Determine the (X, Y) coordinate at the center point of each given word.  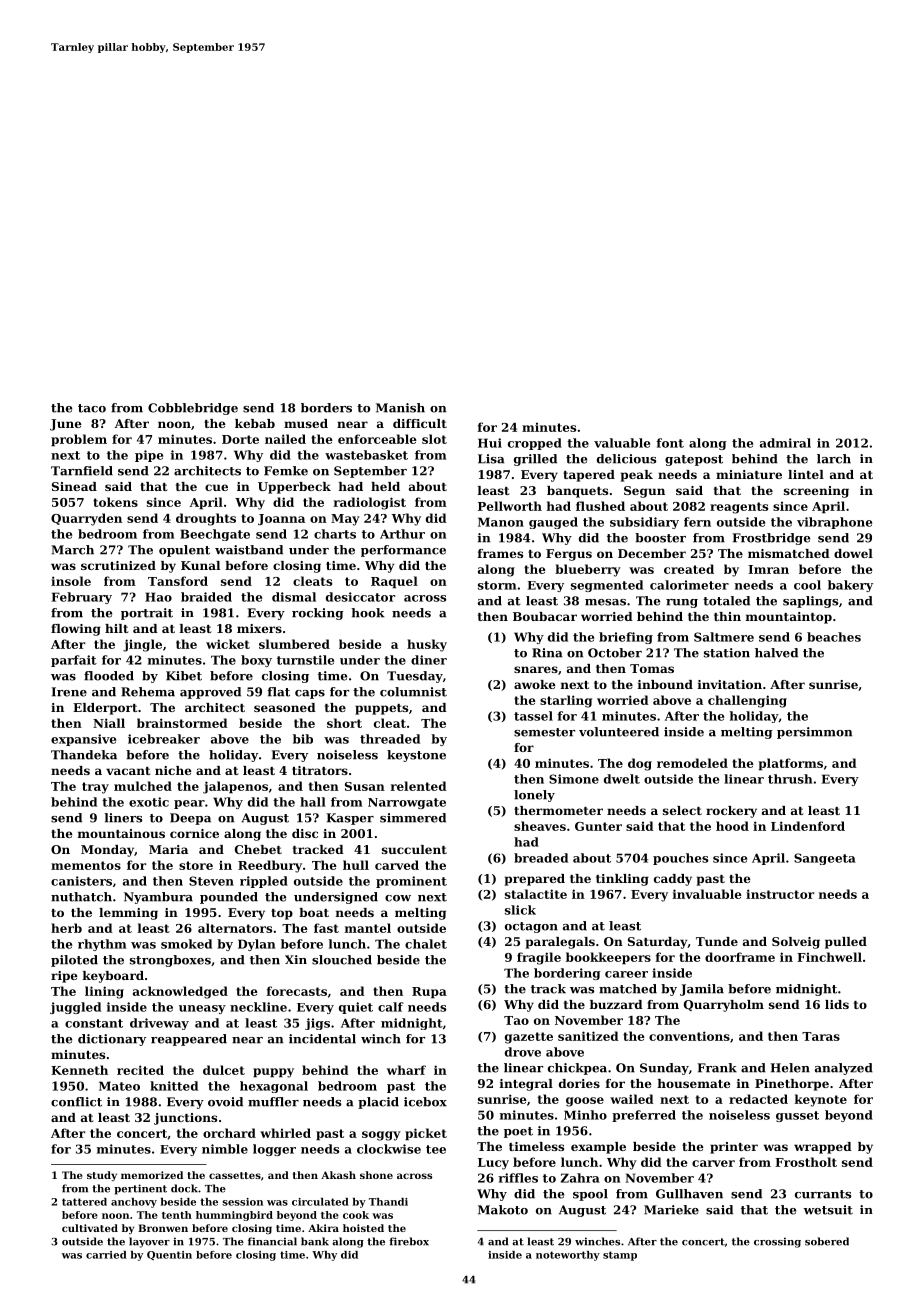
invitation (730, 684)
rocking (318, 614)
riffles (518, 1178)
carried (106, 1255)
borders (326, 408)
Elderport (105, 709)
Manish (400, 408)
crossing (777, 1242)
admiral (785, 443)
